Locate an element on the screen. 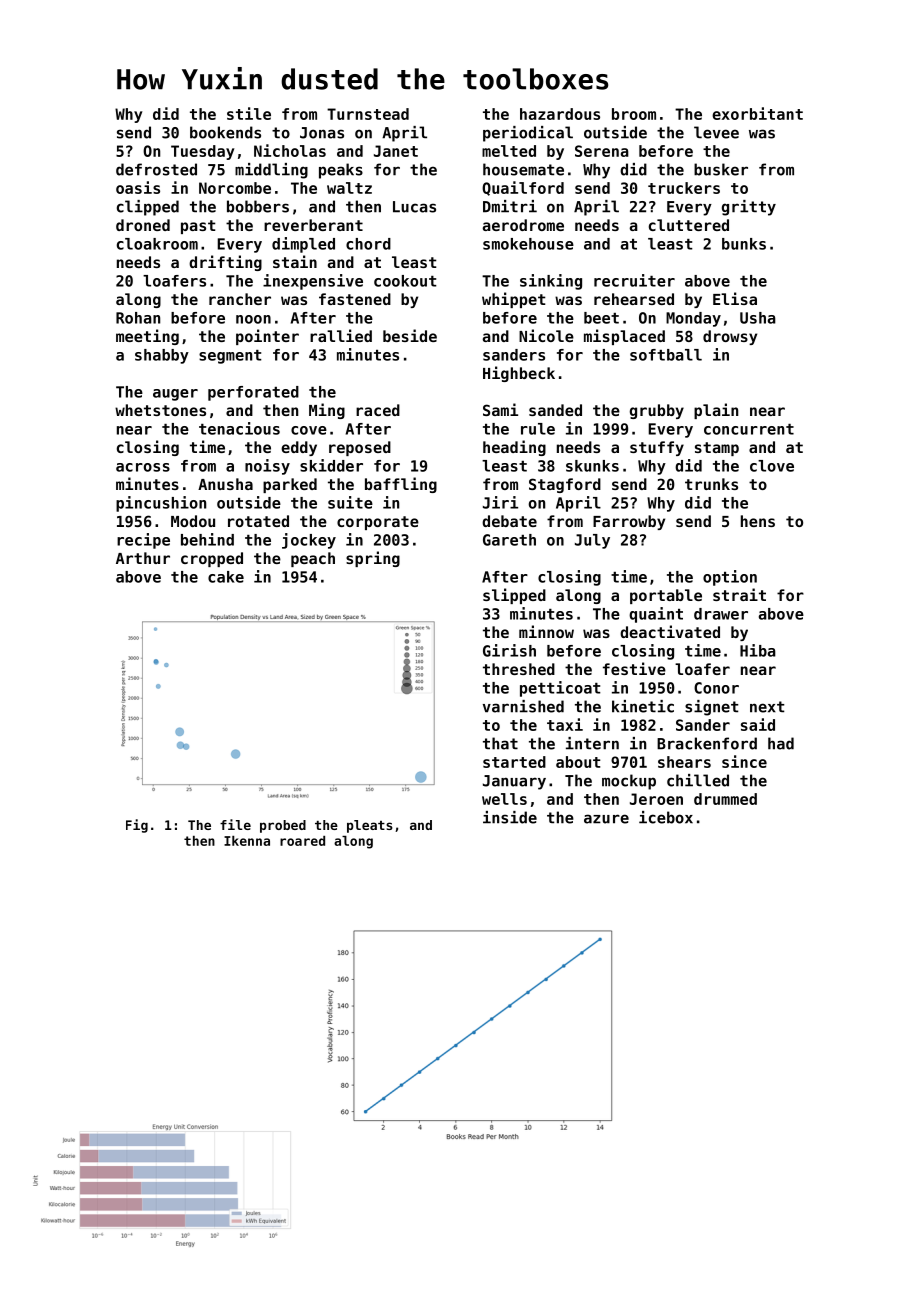 The height and width of the screenshot is (1314, 924). recruiter is located at coordinates (634, 280).
